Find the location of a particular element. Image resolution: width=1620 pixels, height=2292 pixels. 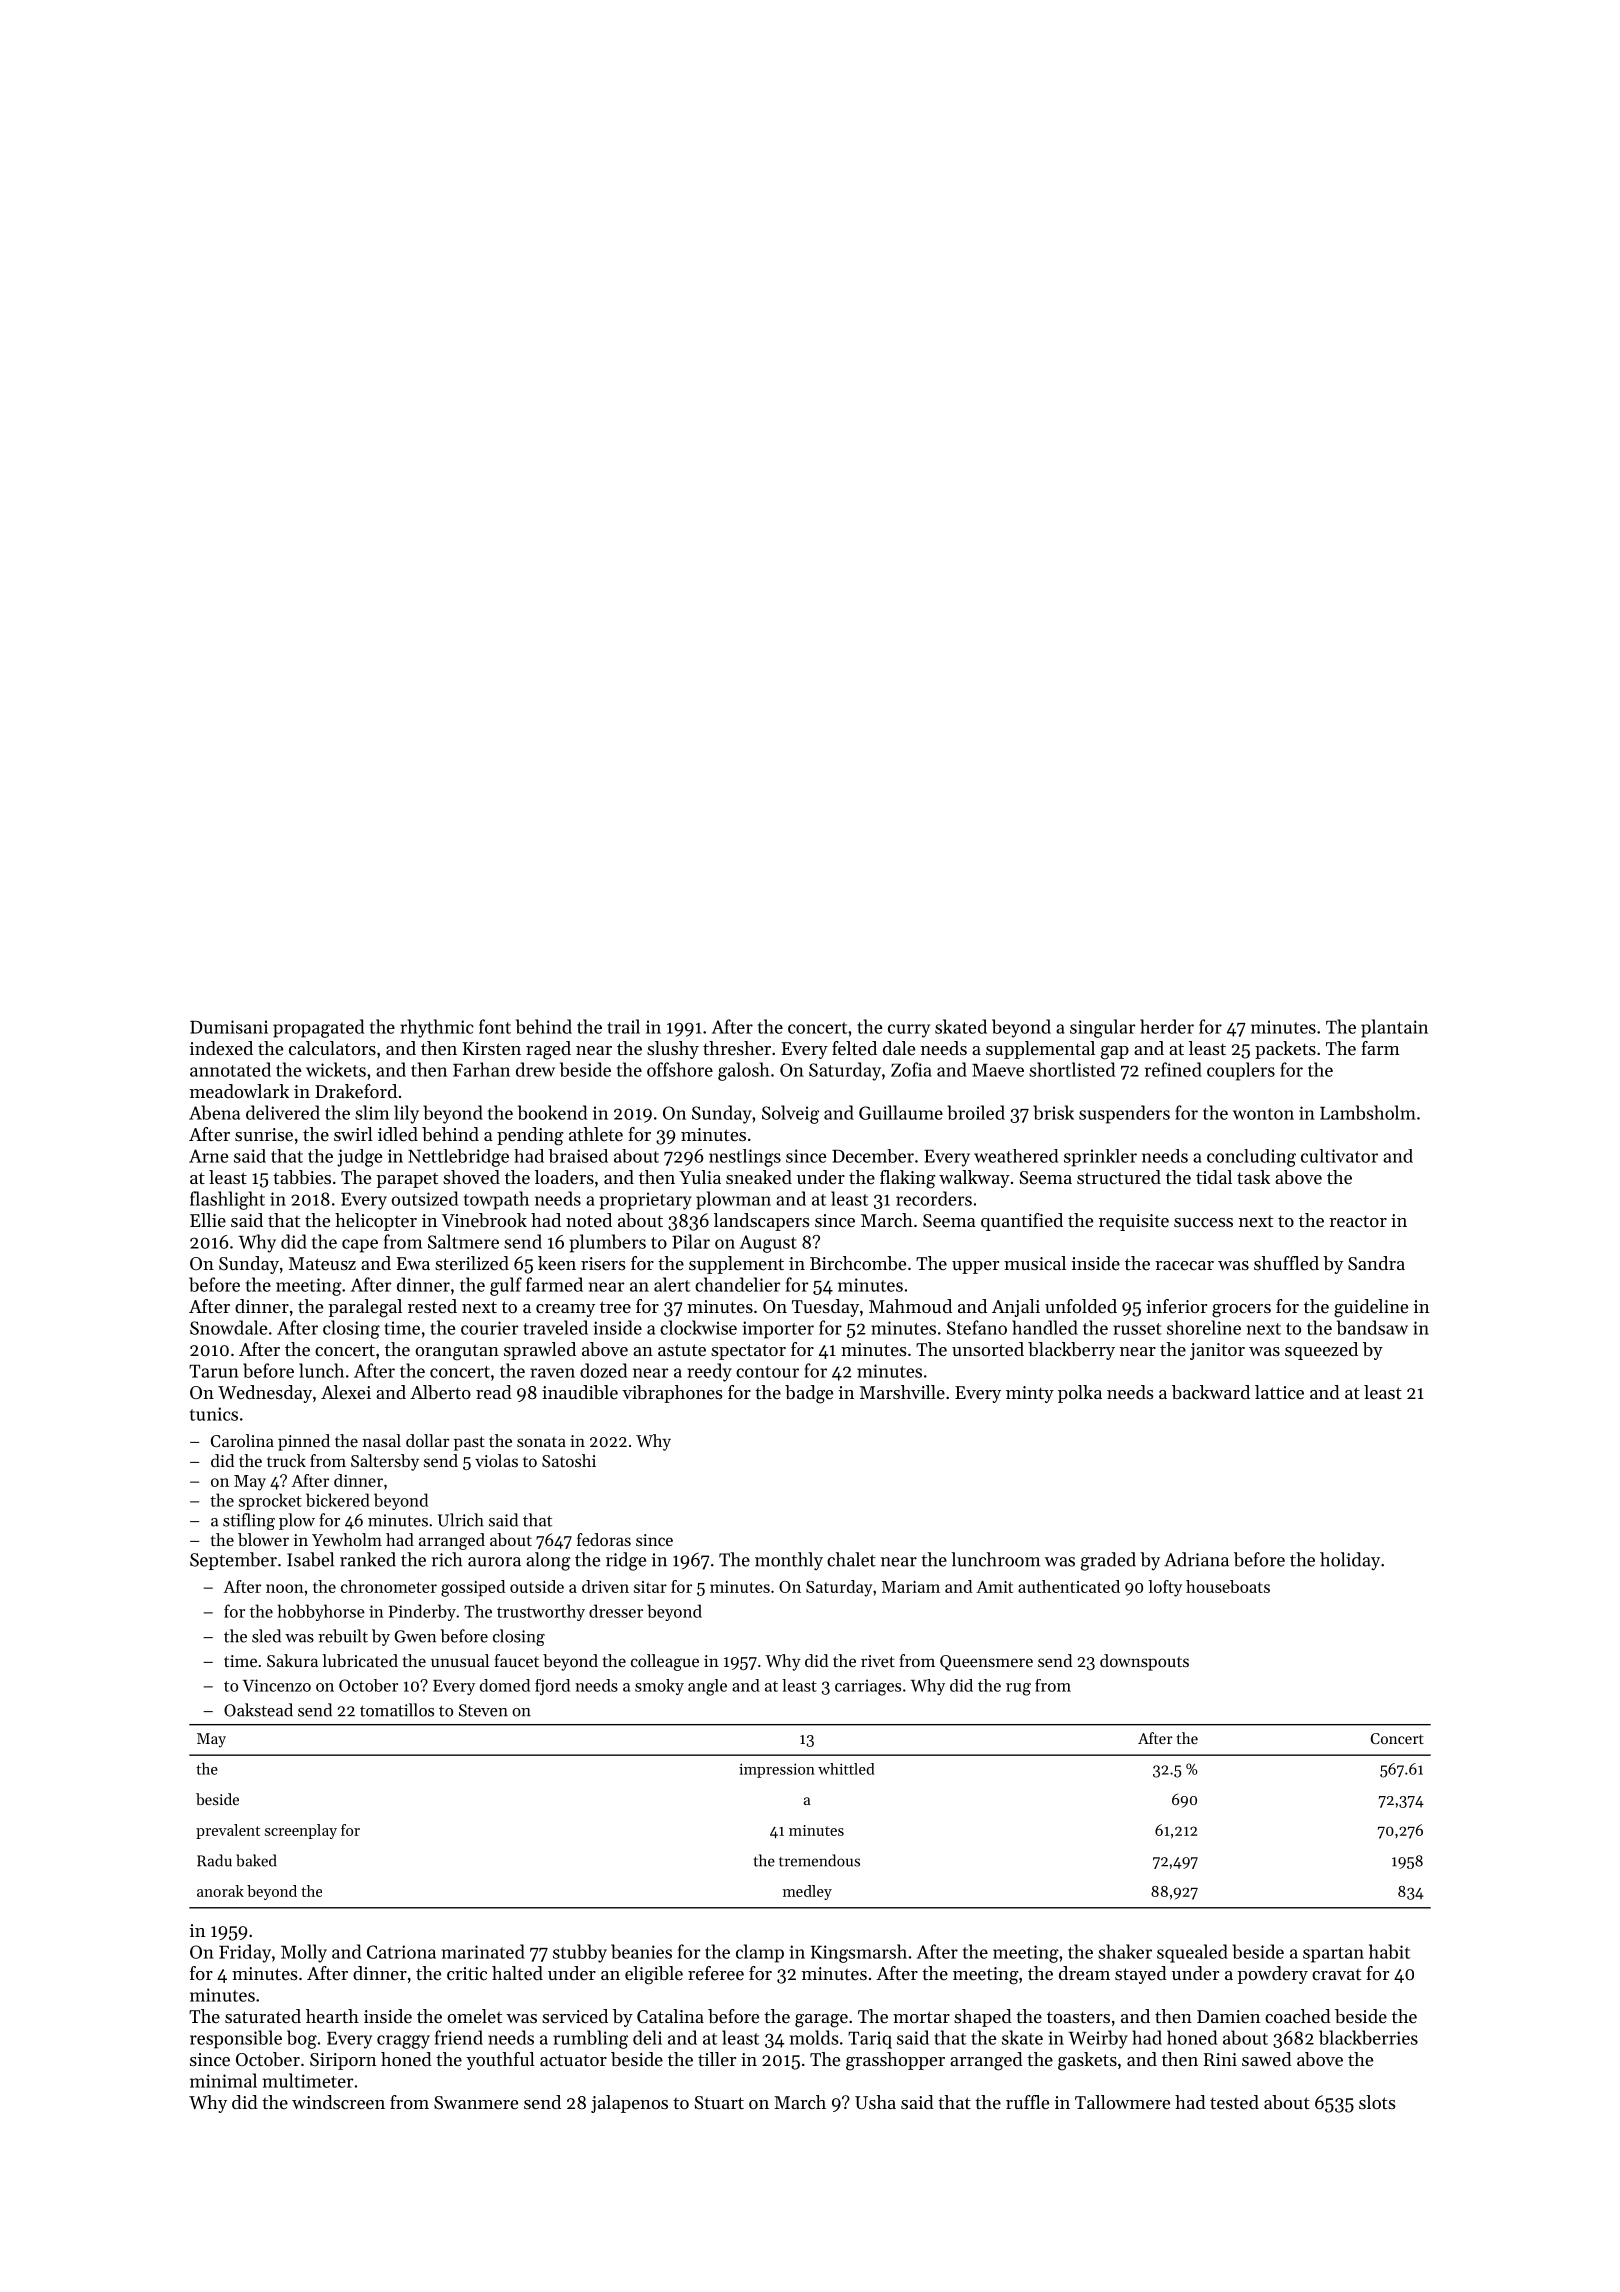

idled is located at coordinates (398, 1134).
